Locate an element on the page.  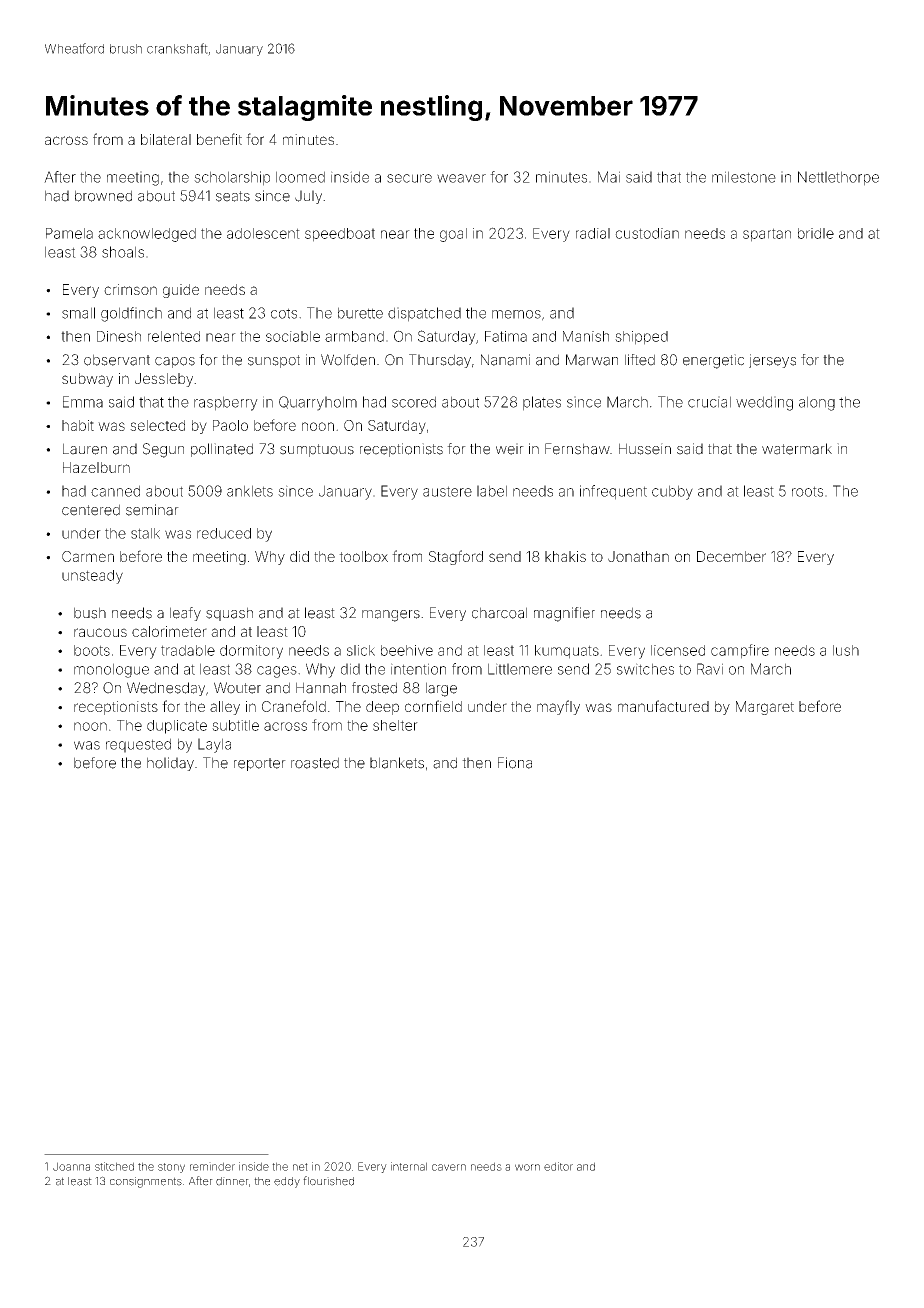
jerseys is located at coordinates (772, 361).
